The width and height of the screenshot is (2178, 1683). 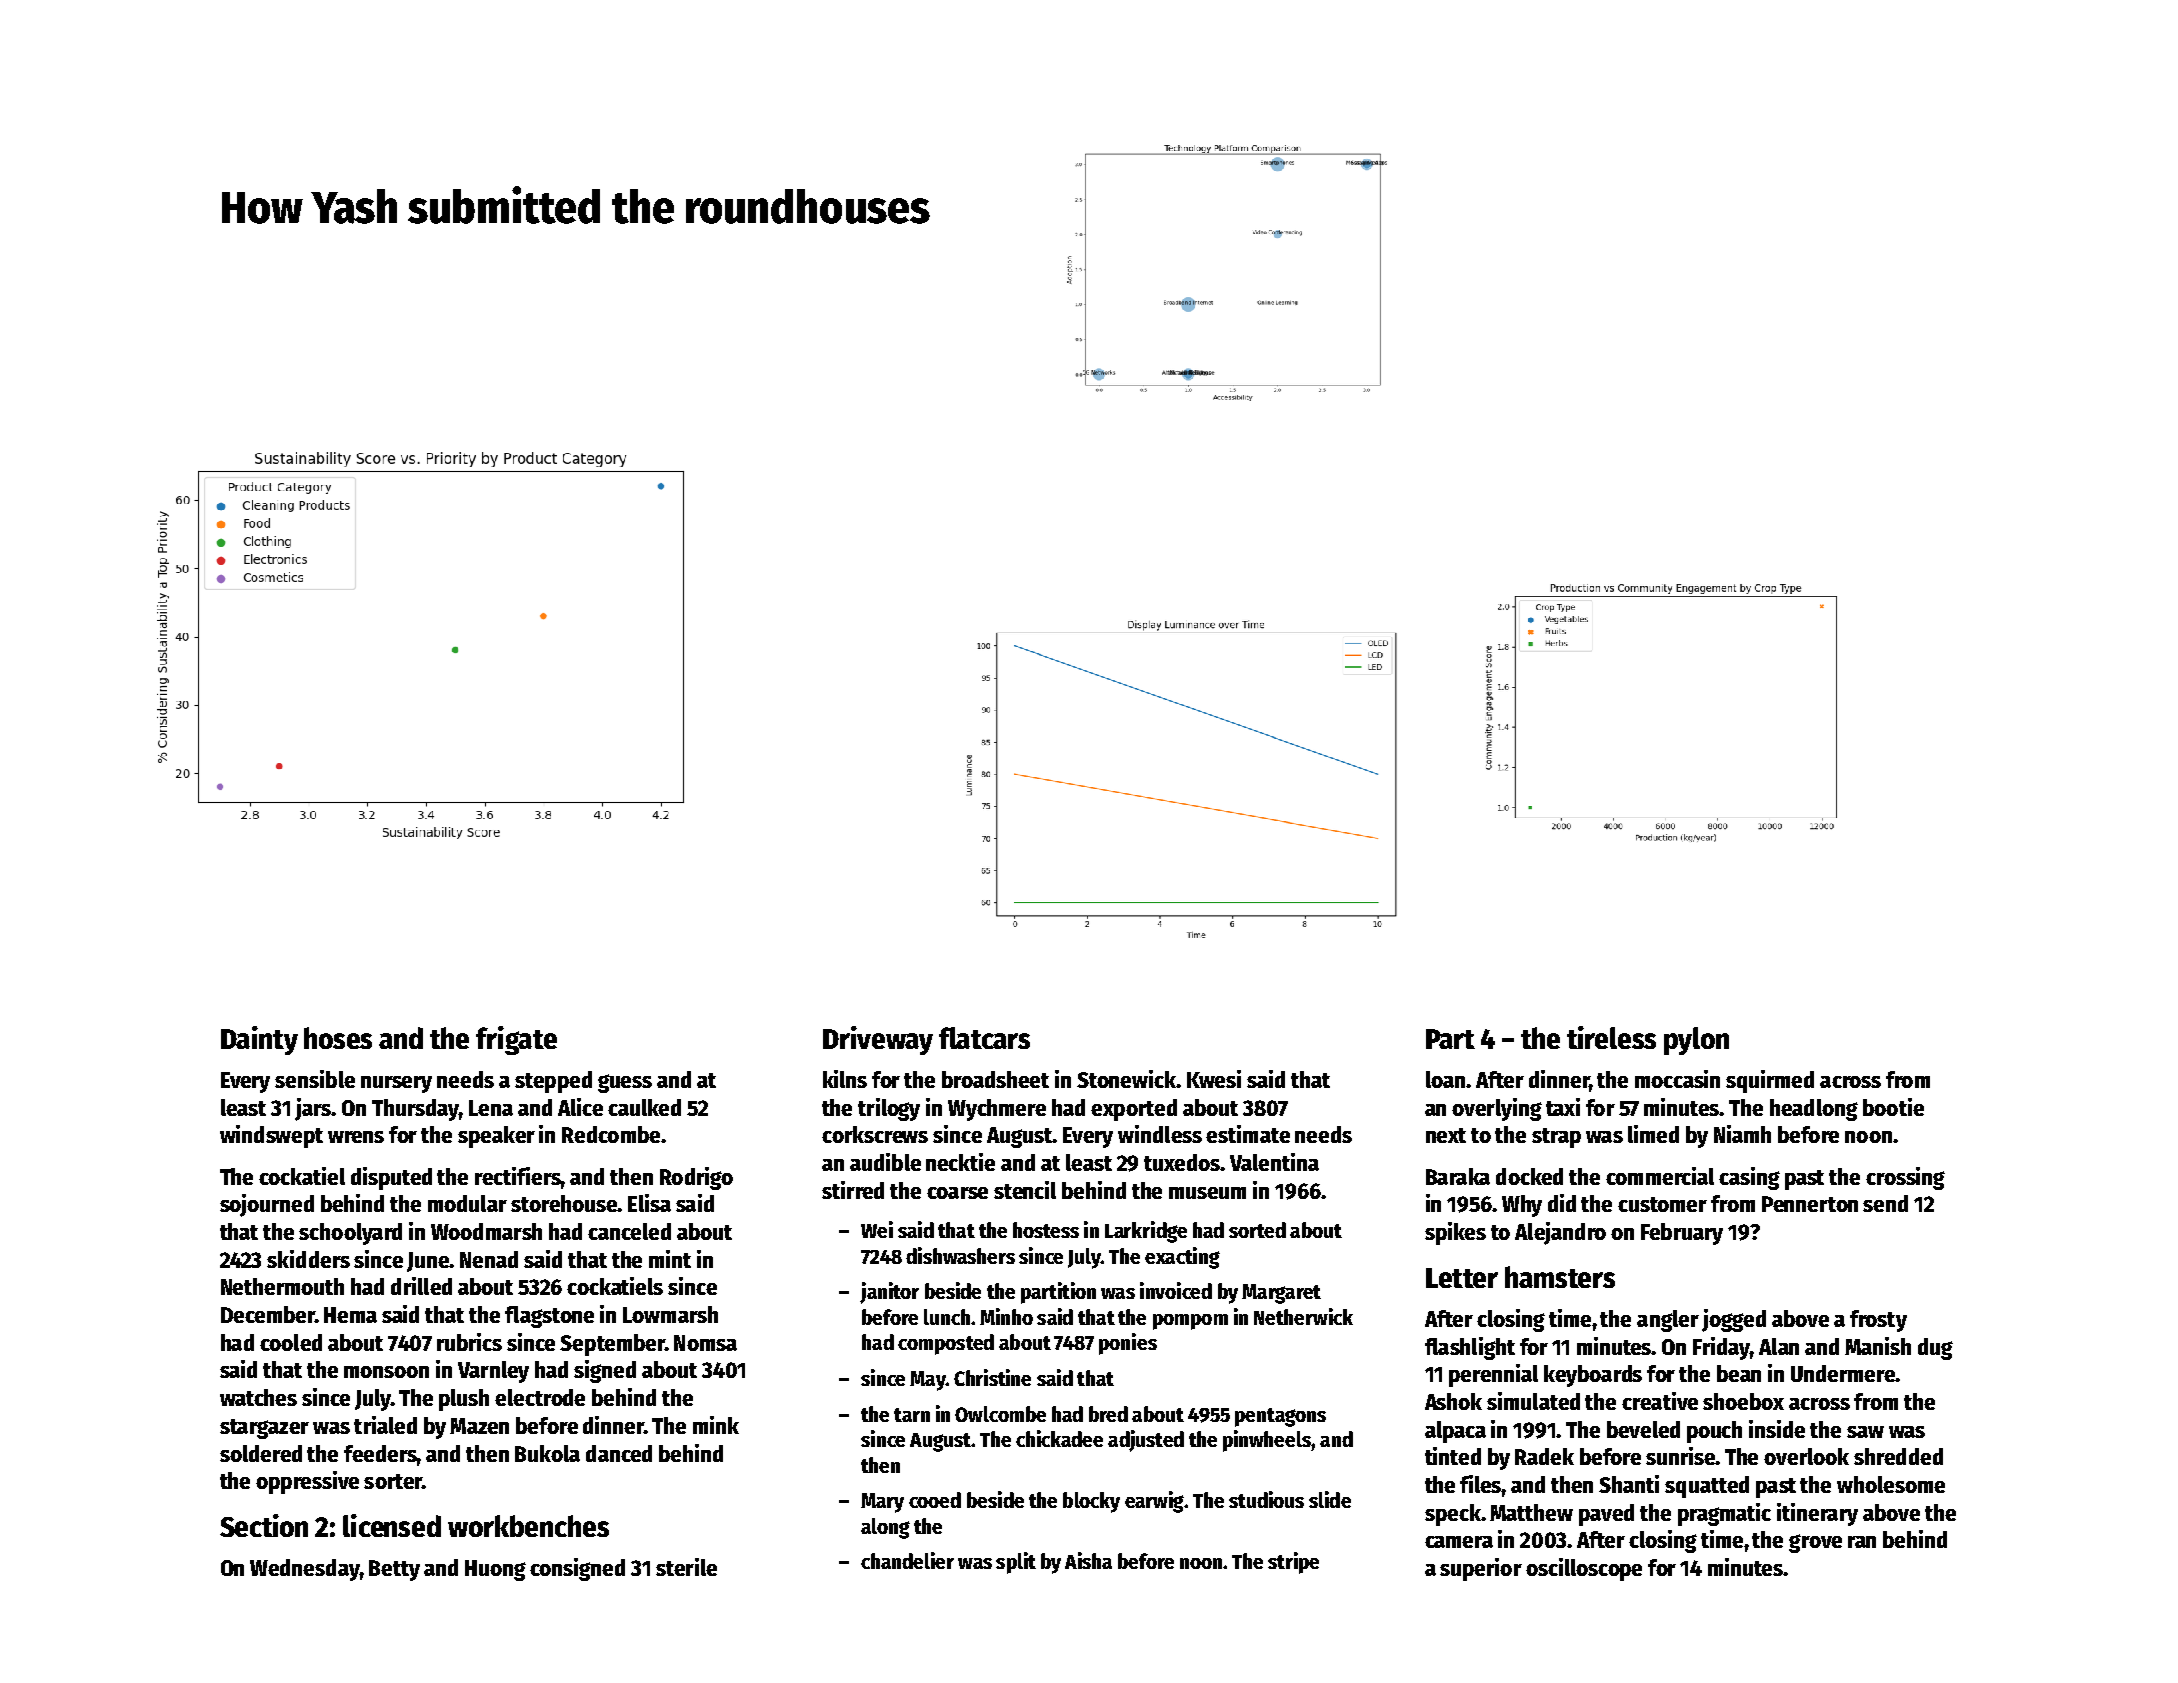 What do you see at coordinates (469, 1342) in the screenshot?
I see `rubrics` at bounding box center [469, 1342].
